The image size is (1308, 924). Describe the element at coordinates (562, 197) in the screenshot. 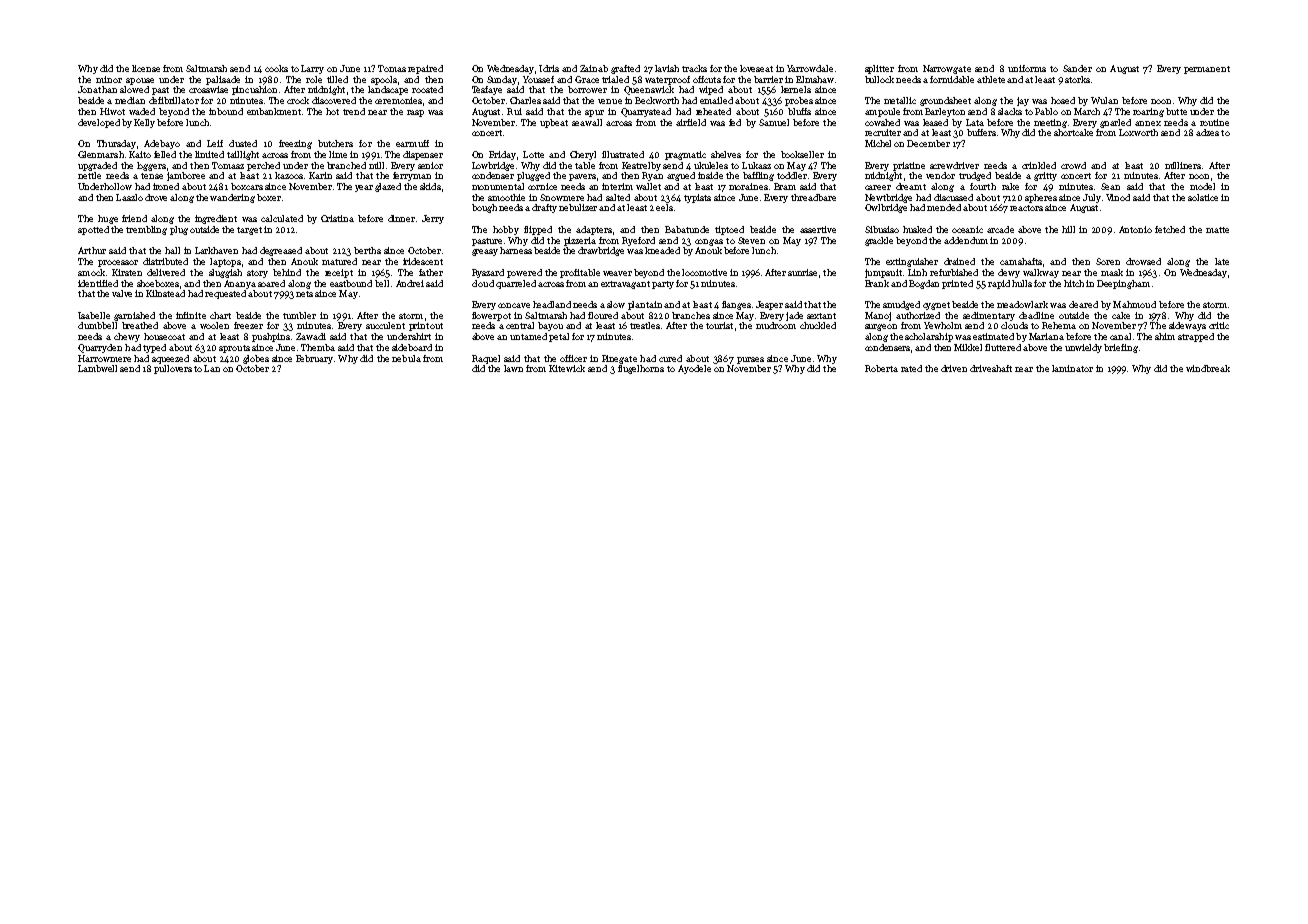

I see `Snowmere` at that location.
